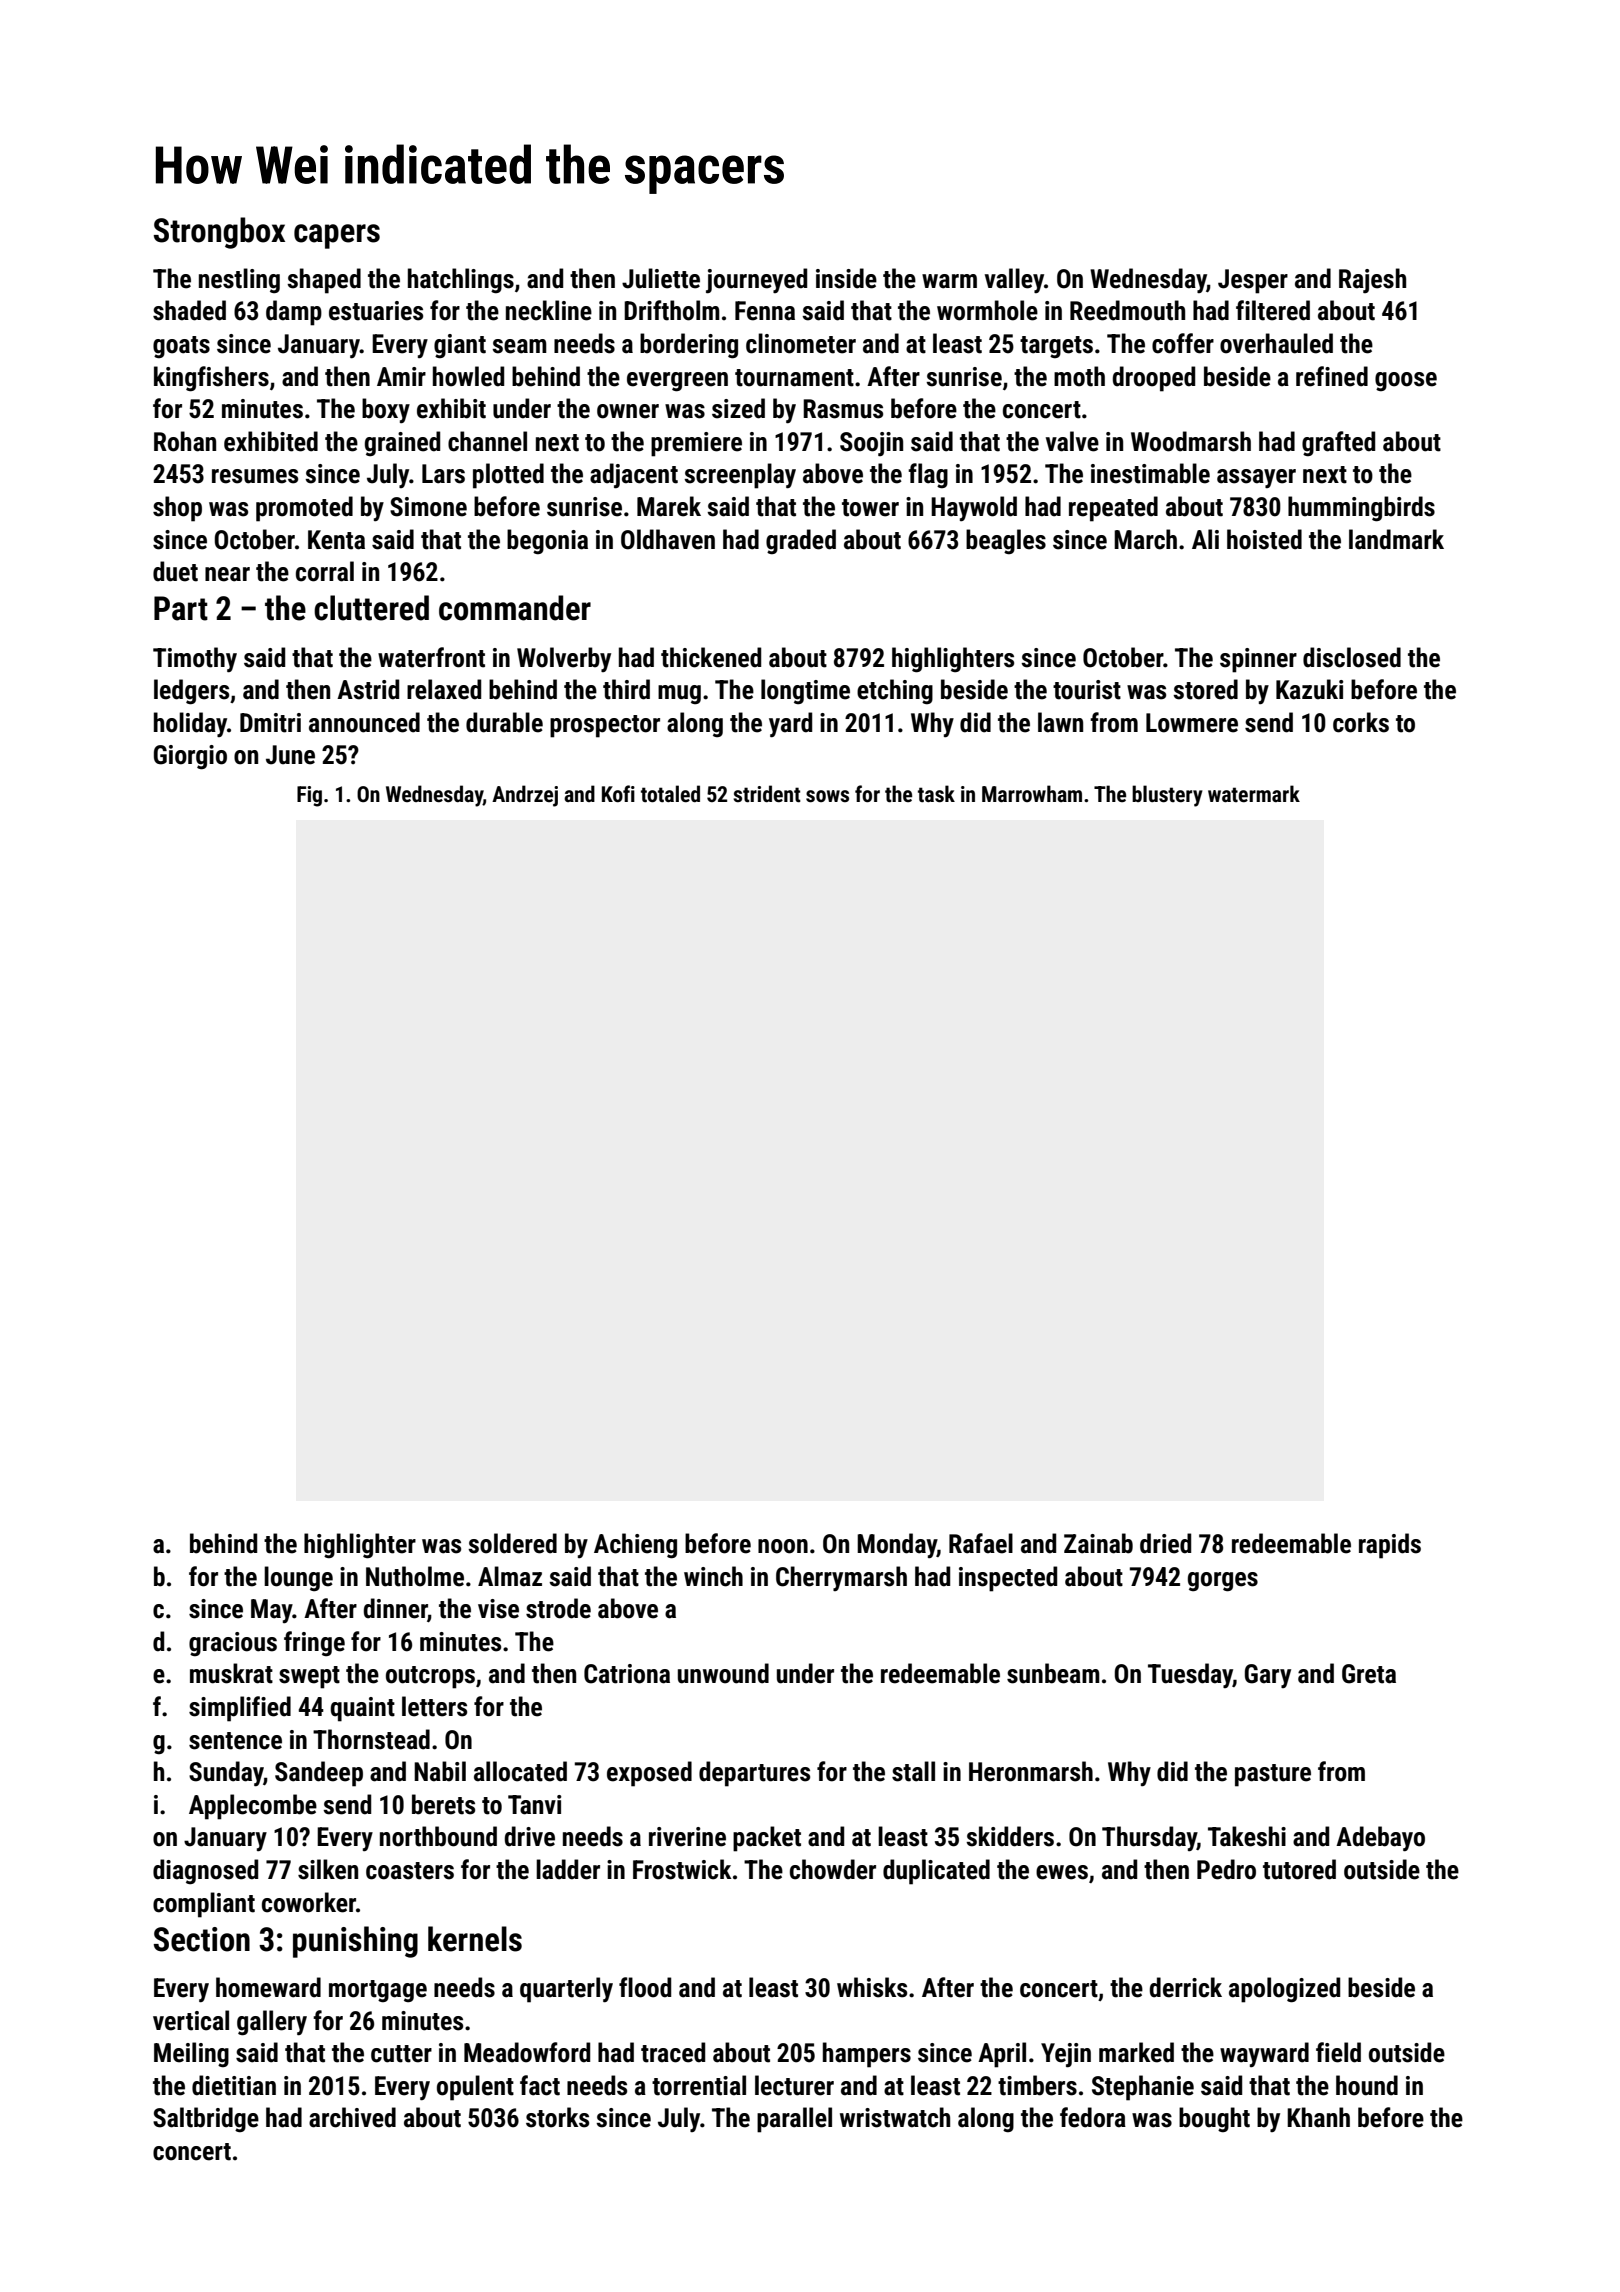 The height and width of the page is (2292, 1620). Describe the element at coordinates (767, 794) in the page. I see `strident` at that location.
